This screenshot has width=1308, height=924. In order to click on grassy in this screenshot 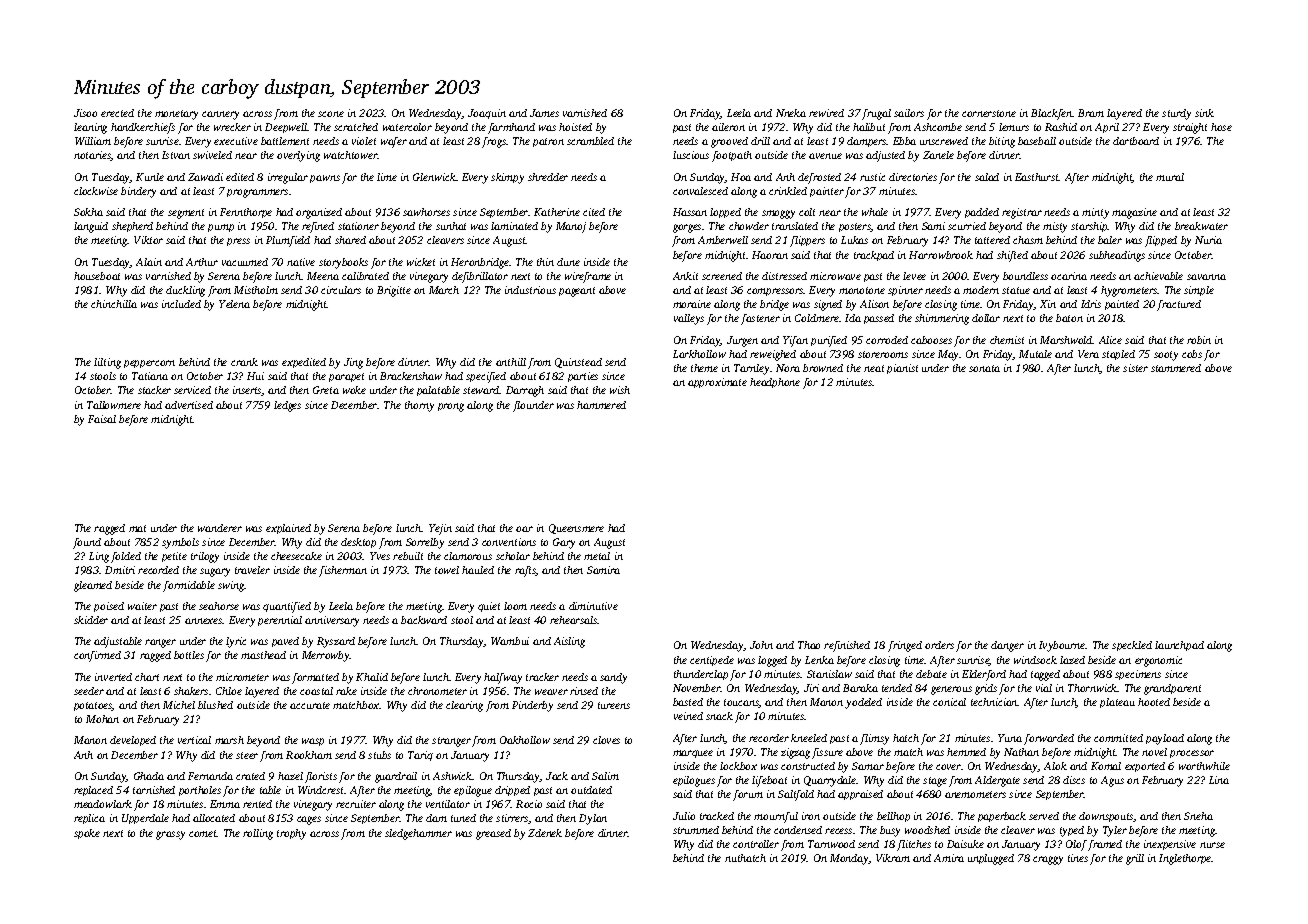, I will do `click(170, 835)`.
